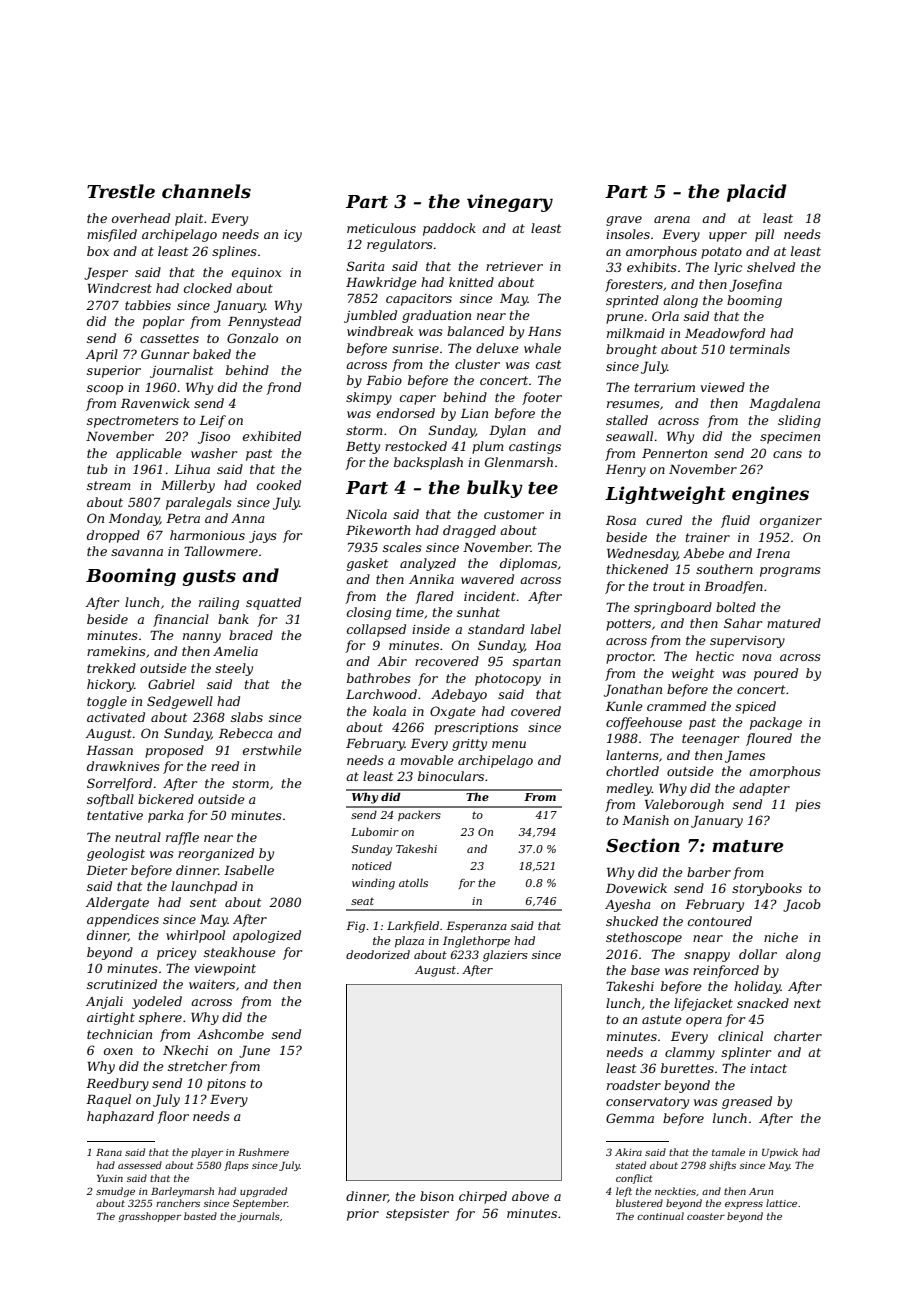 Image resolution: width=908 pixels, height=1316 pixels. What do you see at coordinates (149, 1217) in the document?
I see `grasshopper` at bounding box center [149, 1217].
